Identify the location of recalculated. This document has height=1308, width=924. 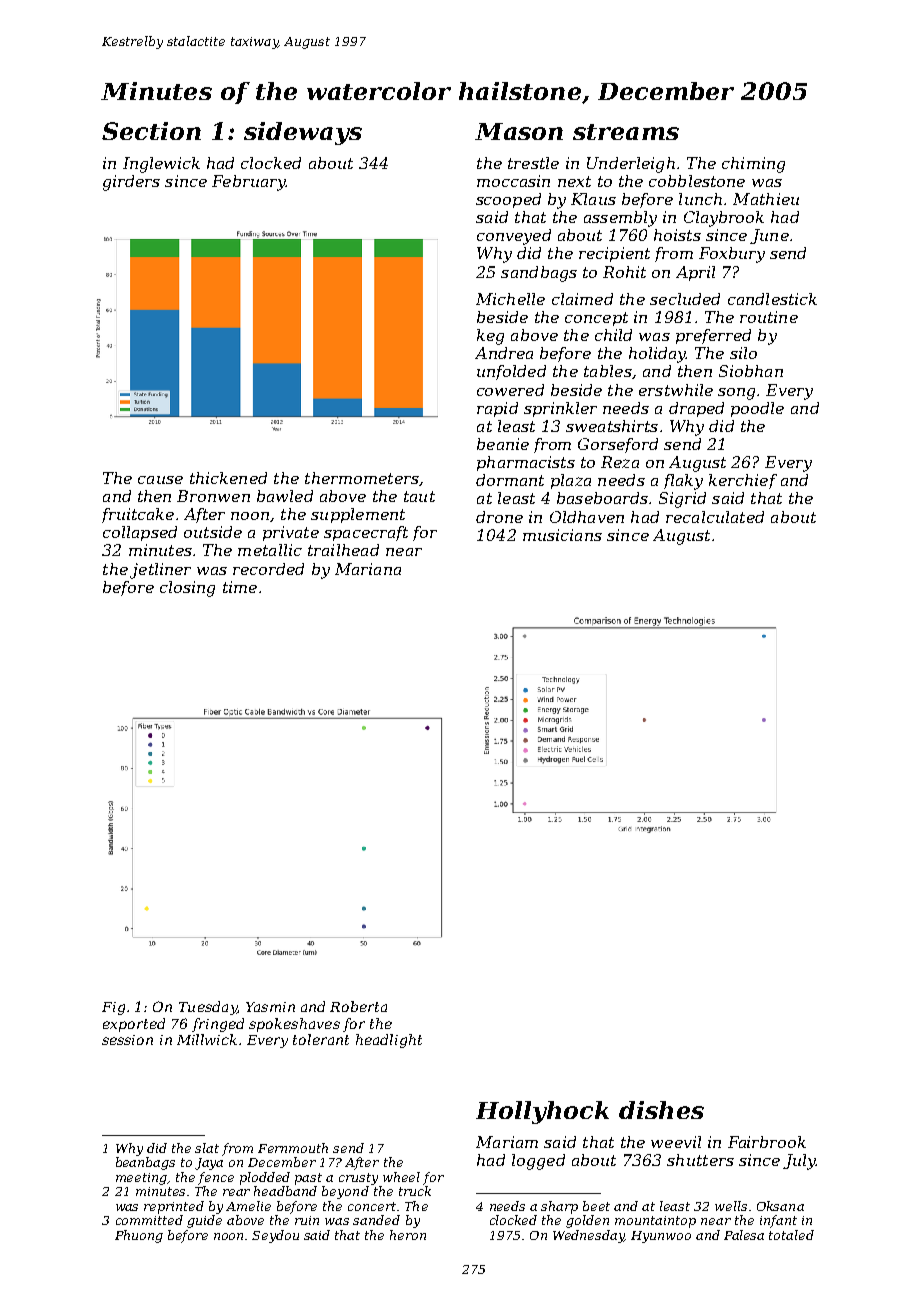
(715, 517).
